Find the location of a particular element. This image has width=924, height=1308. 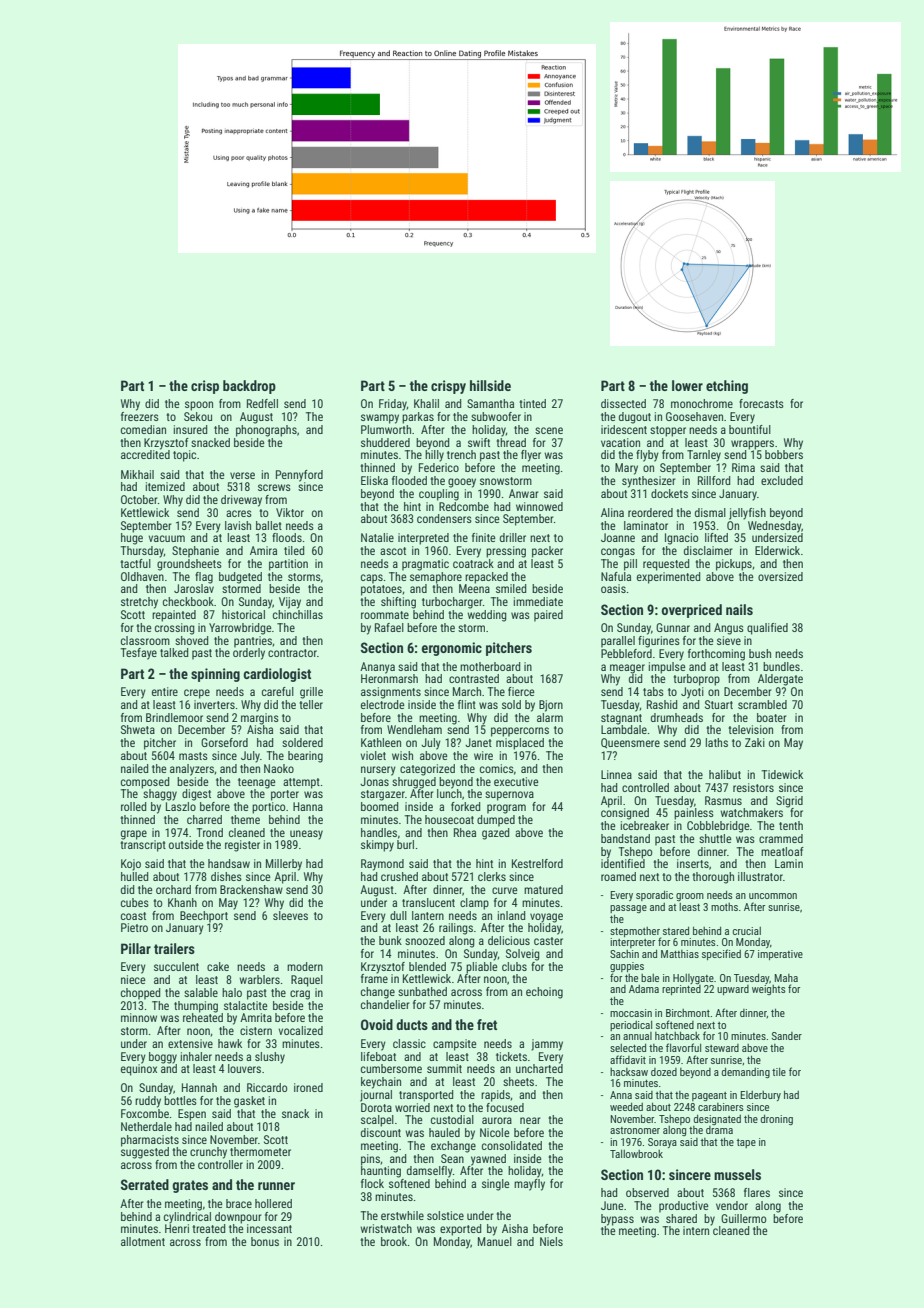

entire is located at coordinates (165, 691).
